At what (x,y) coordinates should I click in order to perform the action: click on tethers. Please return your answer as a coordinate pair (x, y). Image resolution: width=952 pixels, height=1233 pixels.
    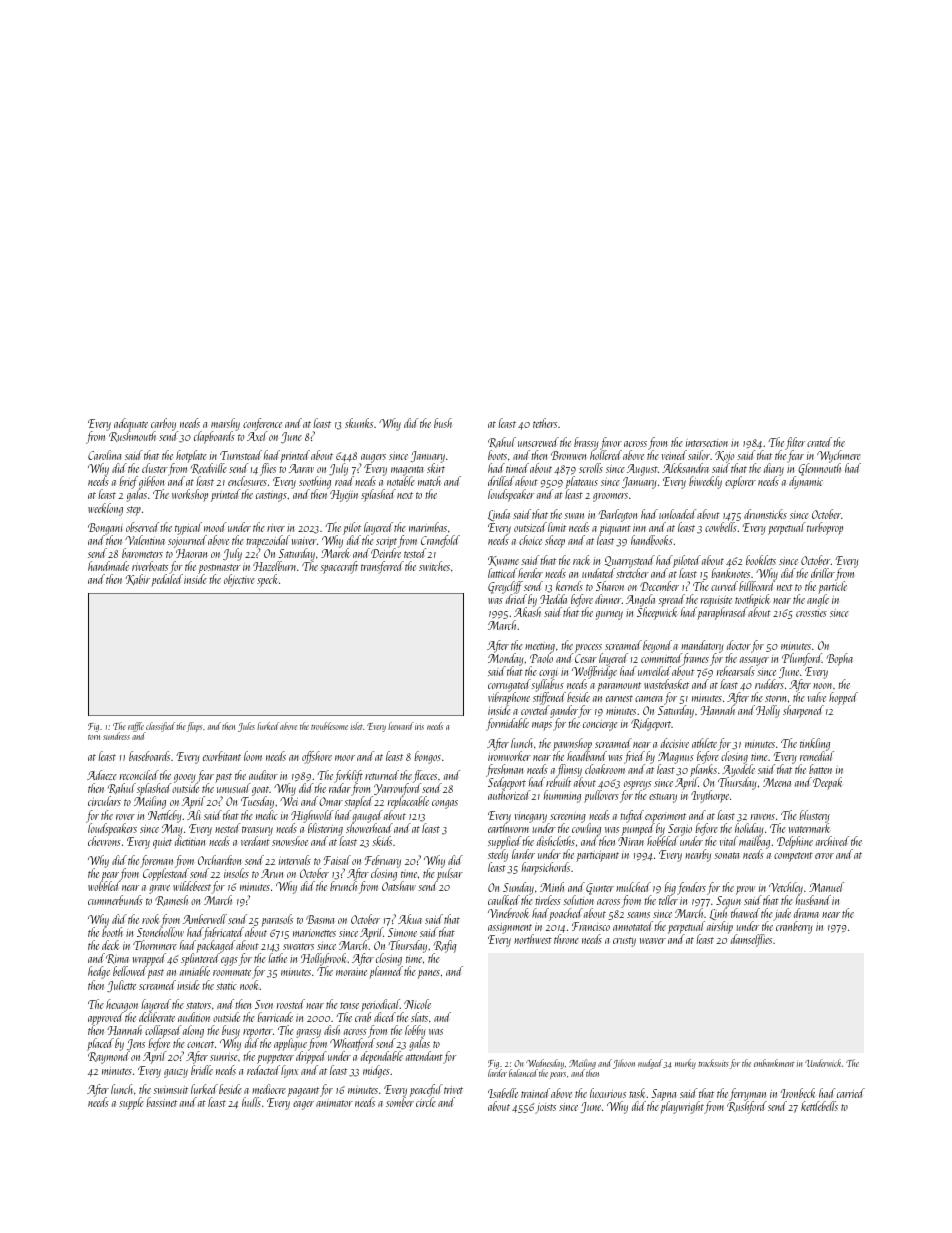
    Looking at the image, I should click on (545, 423).
